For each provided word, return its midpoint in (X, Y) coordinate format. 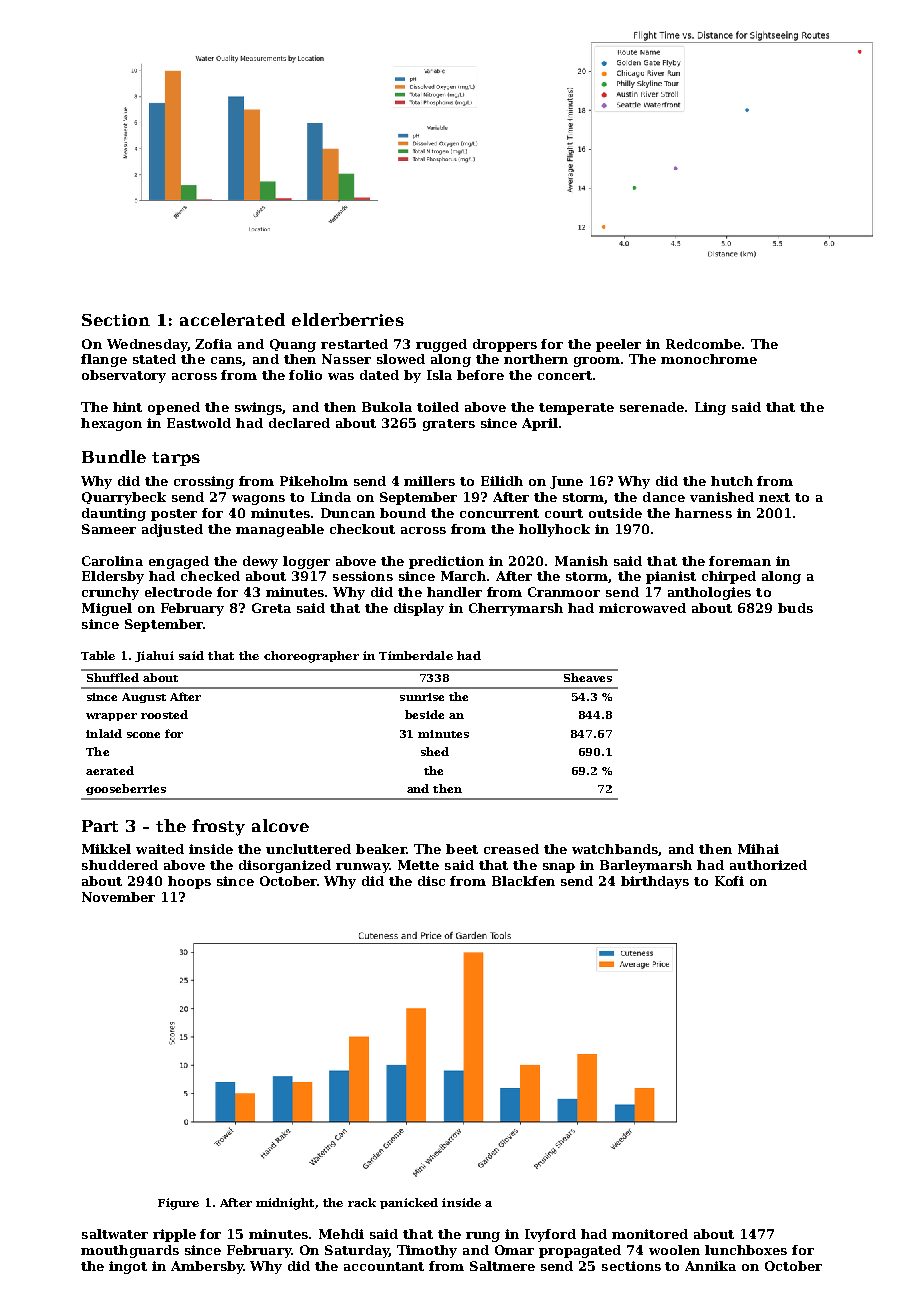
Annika (710, 1266)
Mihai (758, 849)
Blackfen (523, 881)
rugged (441, 345)
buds (795, 608)
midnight (285, 1204)
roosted (164, 714)
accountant (384, 1266)
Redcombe (703, 344)
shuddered (120, 865)
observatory (124, 376)
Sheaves (588, 677)
